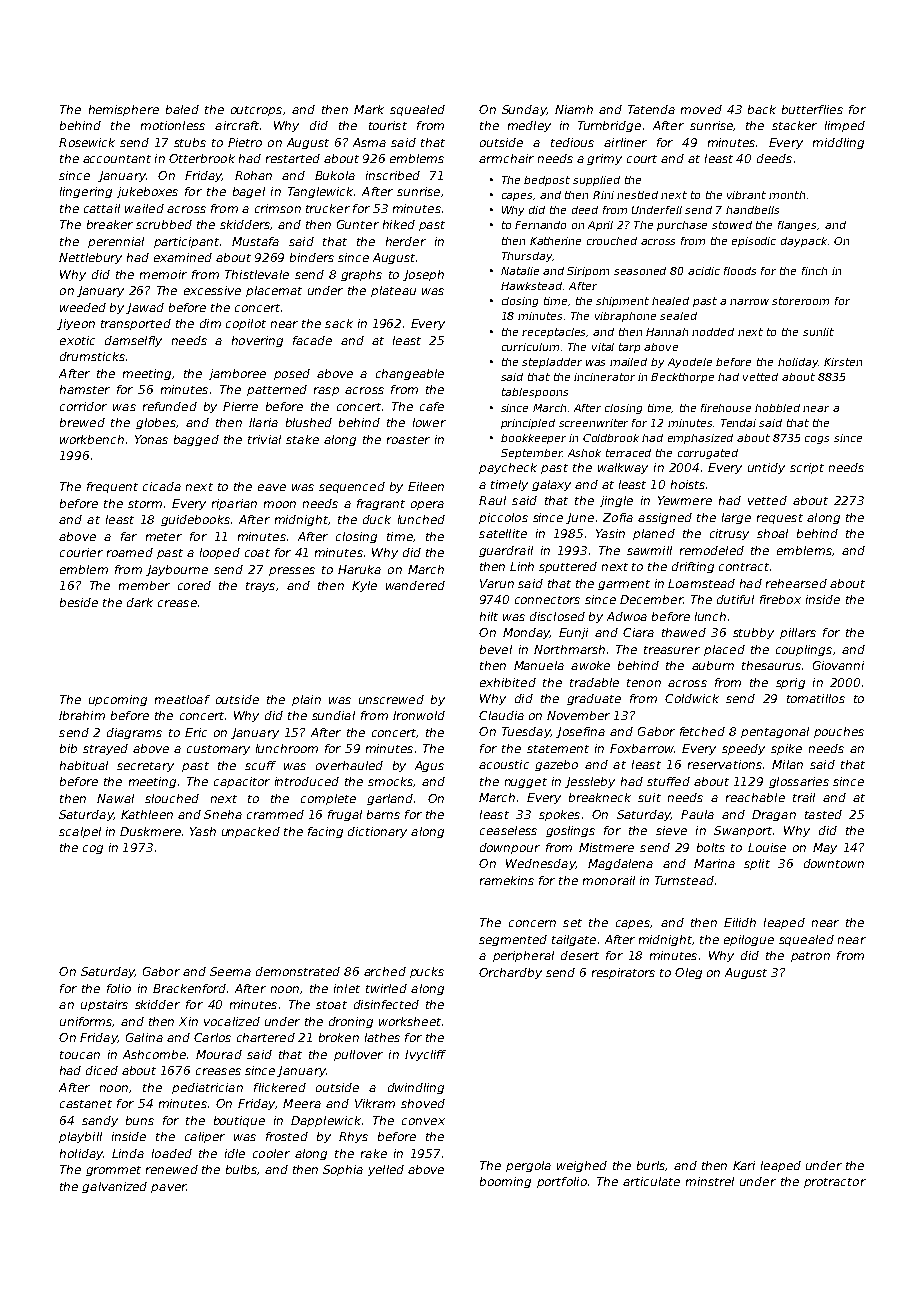 The width and height of the document is (924, 1308). I want to click on monorail, so click(609, 880).
